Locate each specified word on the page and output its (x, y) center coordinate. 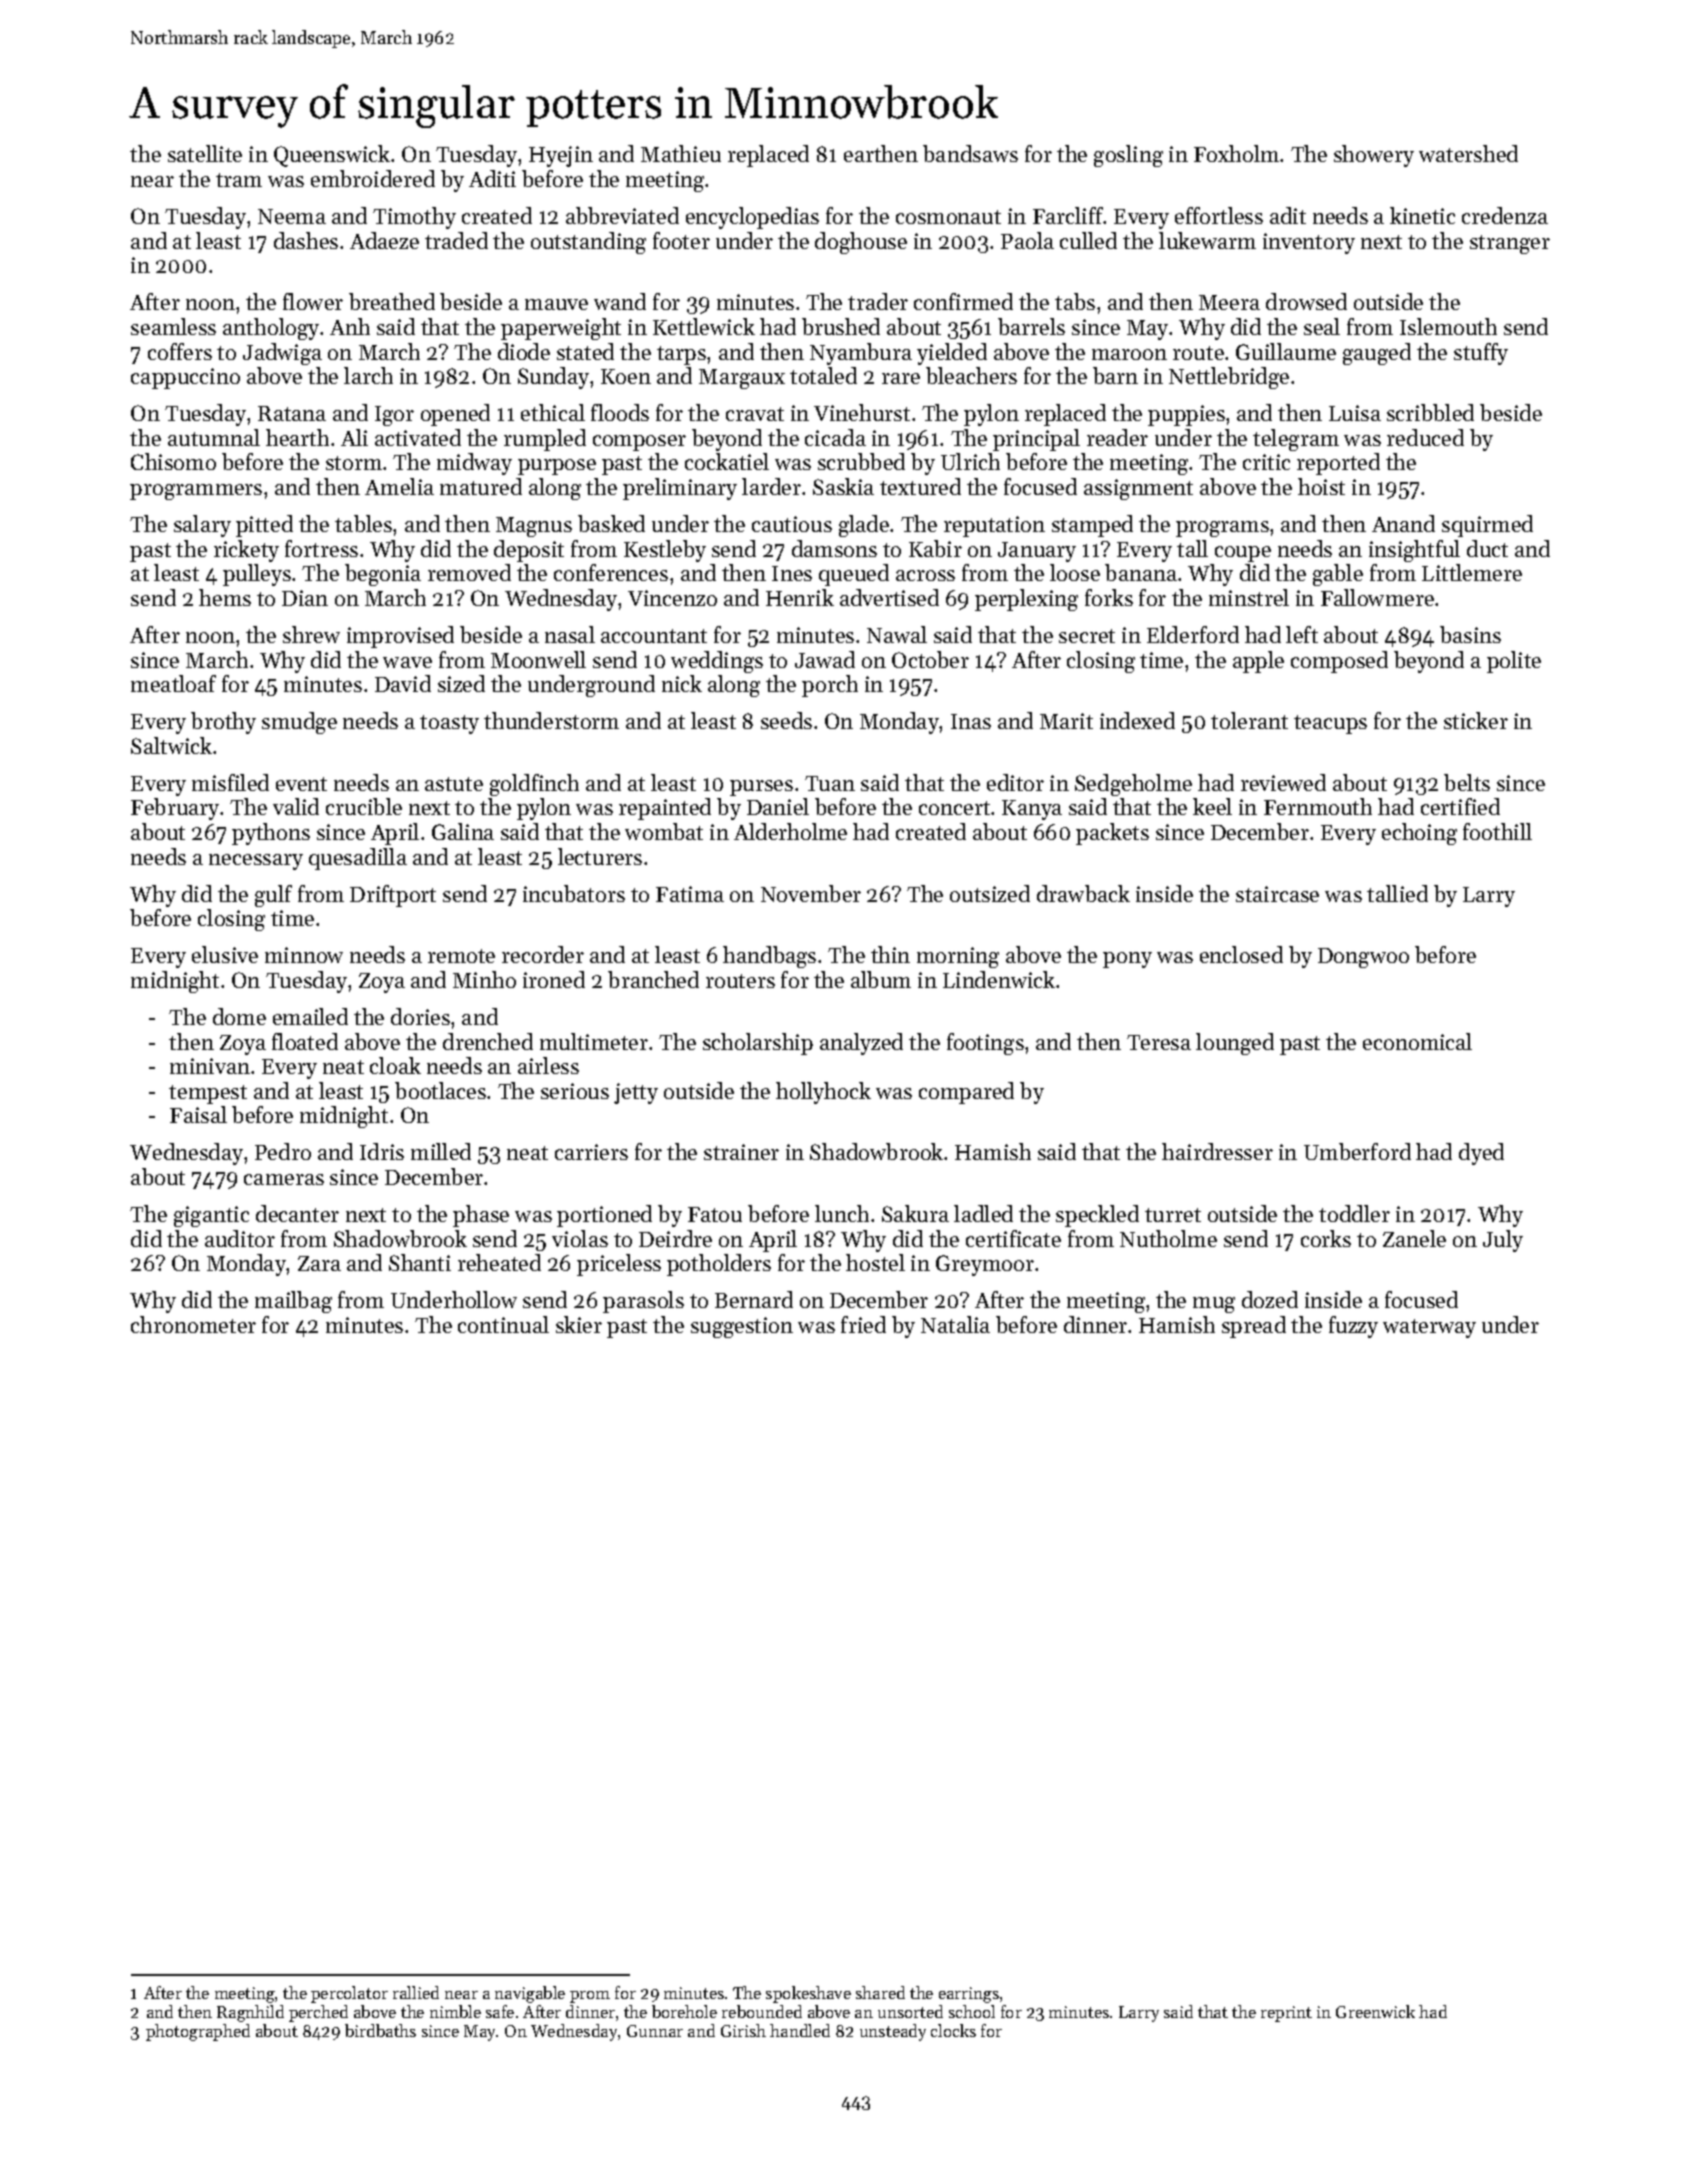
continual (503, 1324)
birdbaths (380, 2030)
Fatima (690, 894)
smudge (299, 723)
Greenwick (1375, 2011)
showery (1374, 156)
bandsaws (970, 153)
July (1503, 1241)
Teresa (1159, 1042)
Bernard (754, 1299)
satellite (205, 153)
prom (590, 1997)
